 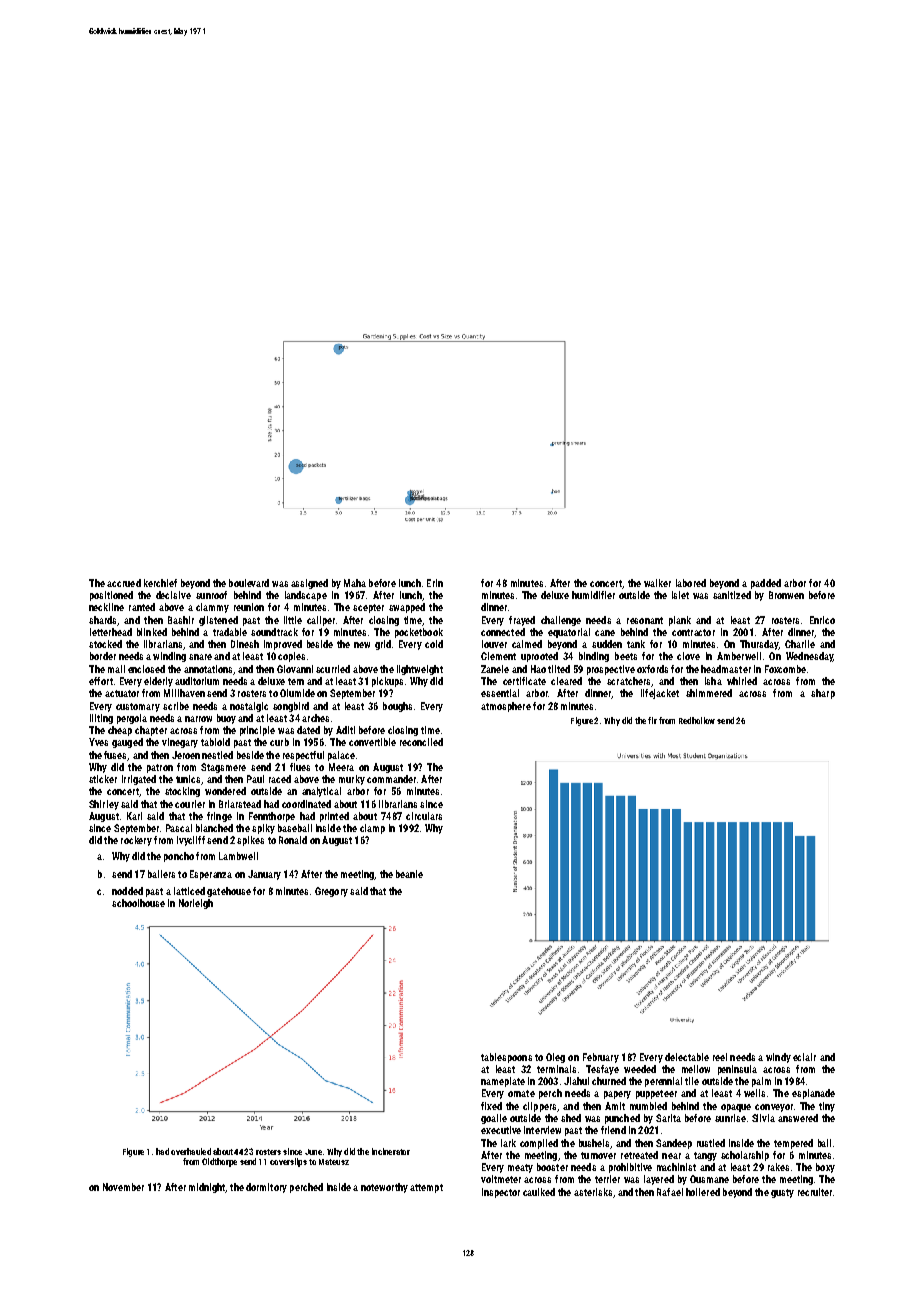 I want to click on clamp, so click(x=372, y=829).
